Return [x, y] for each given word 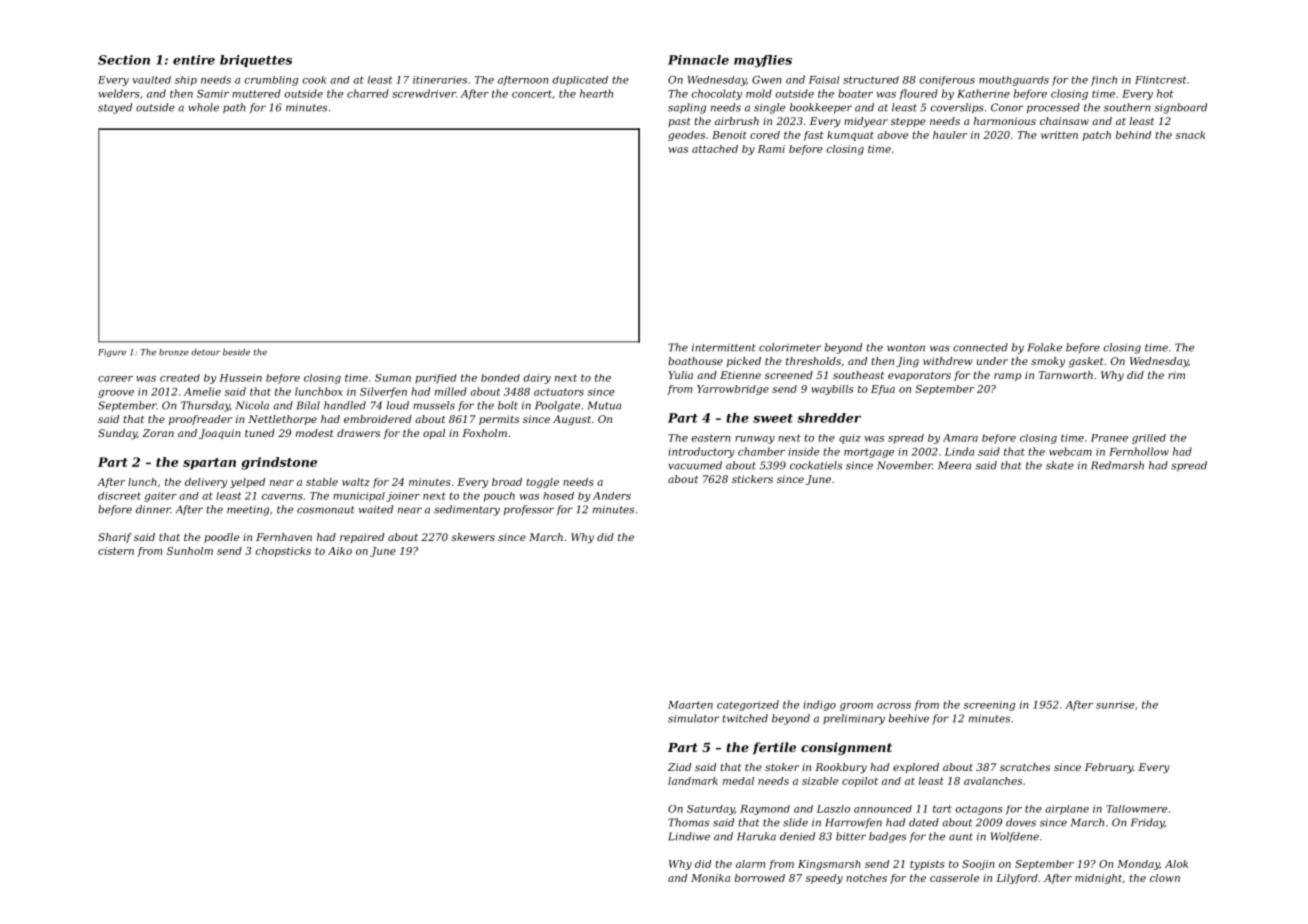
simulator [693, 718]
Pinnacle [698, 60]
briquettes [256, 61]
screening [989, 706]
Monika [710, 878]
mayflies [763, 61]
